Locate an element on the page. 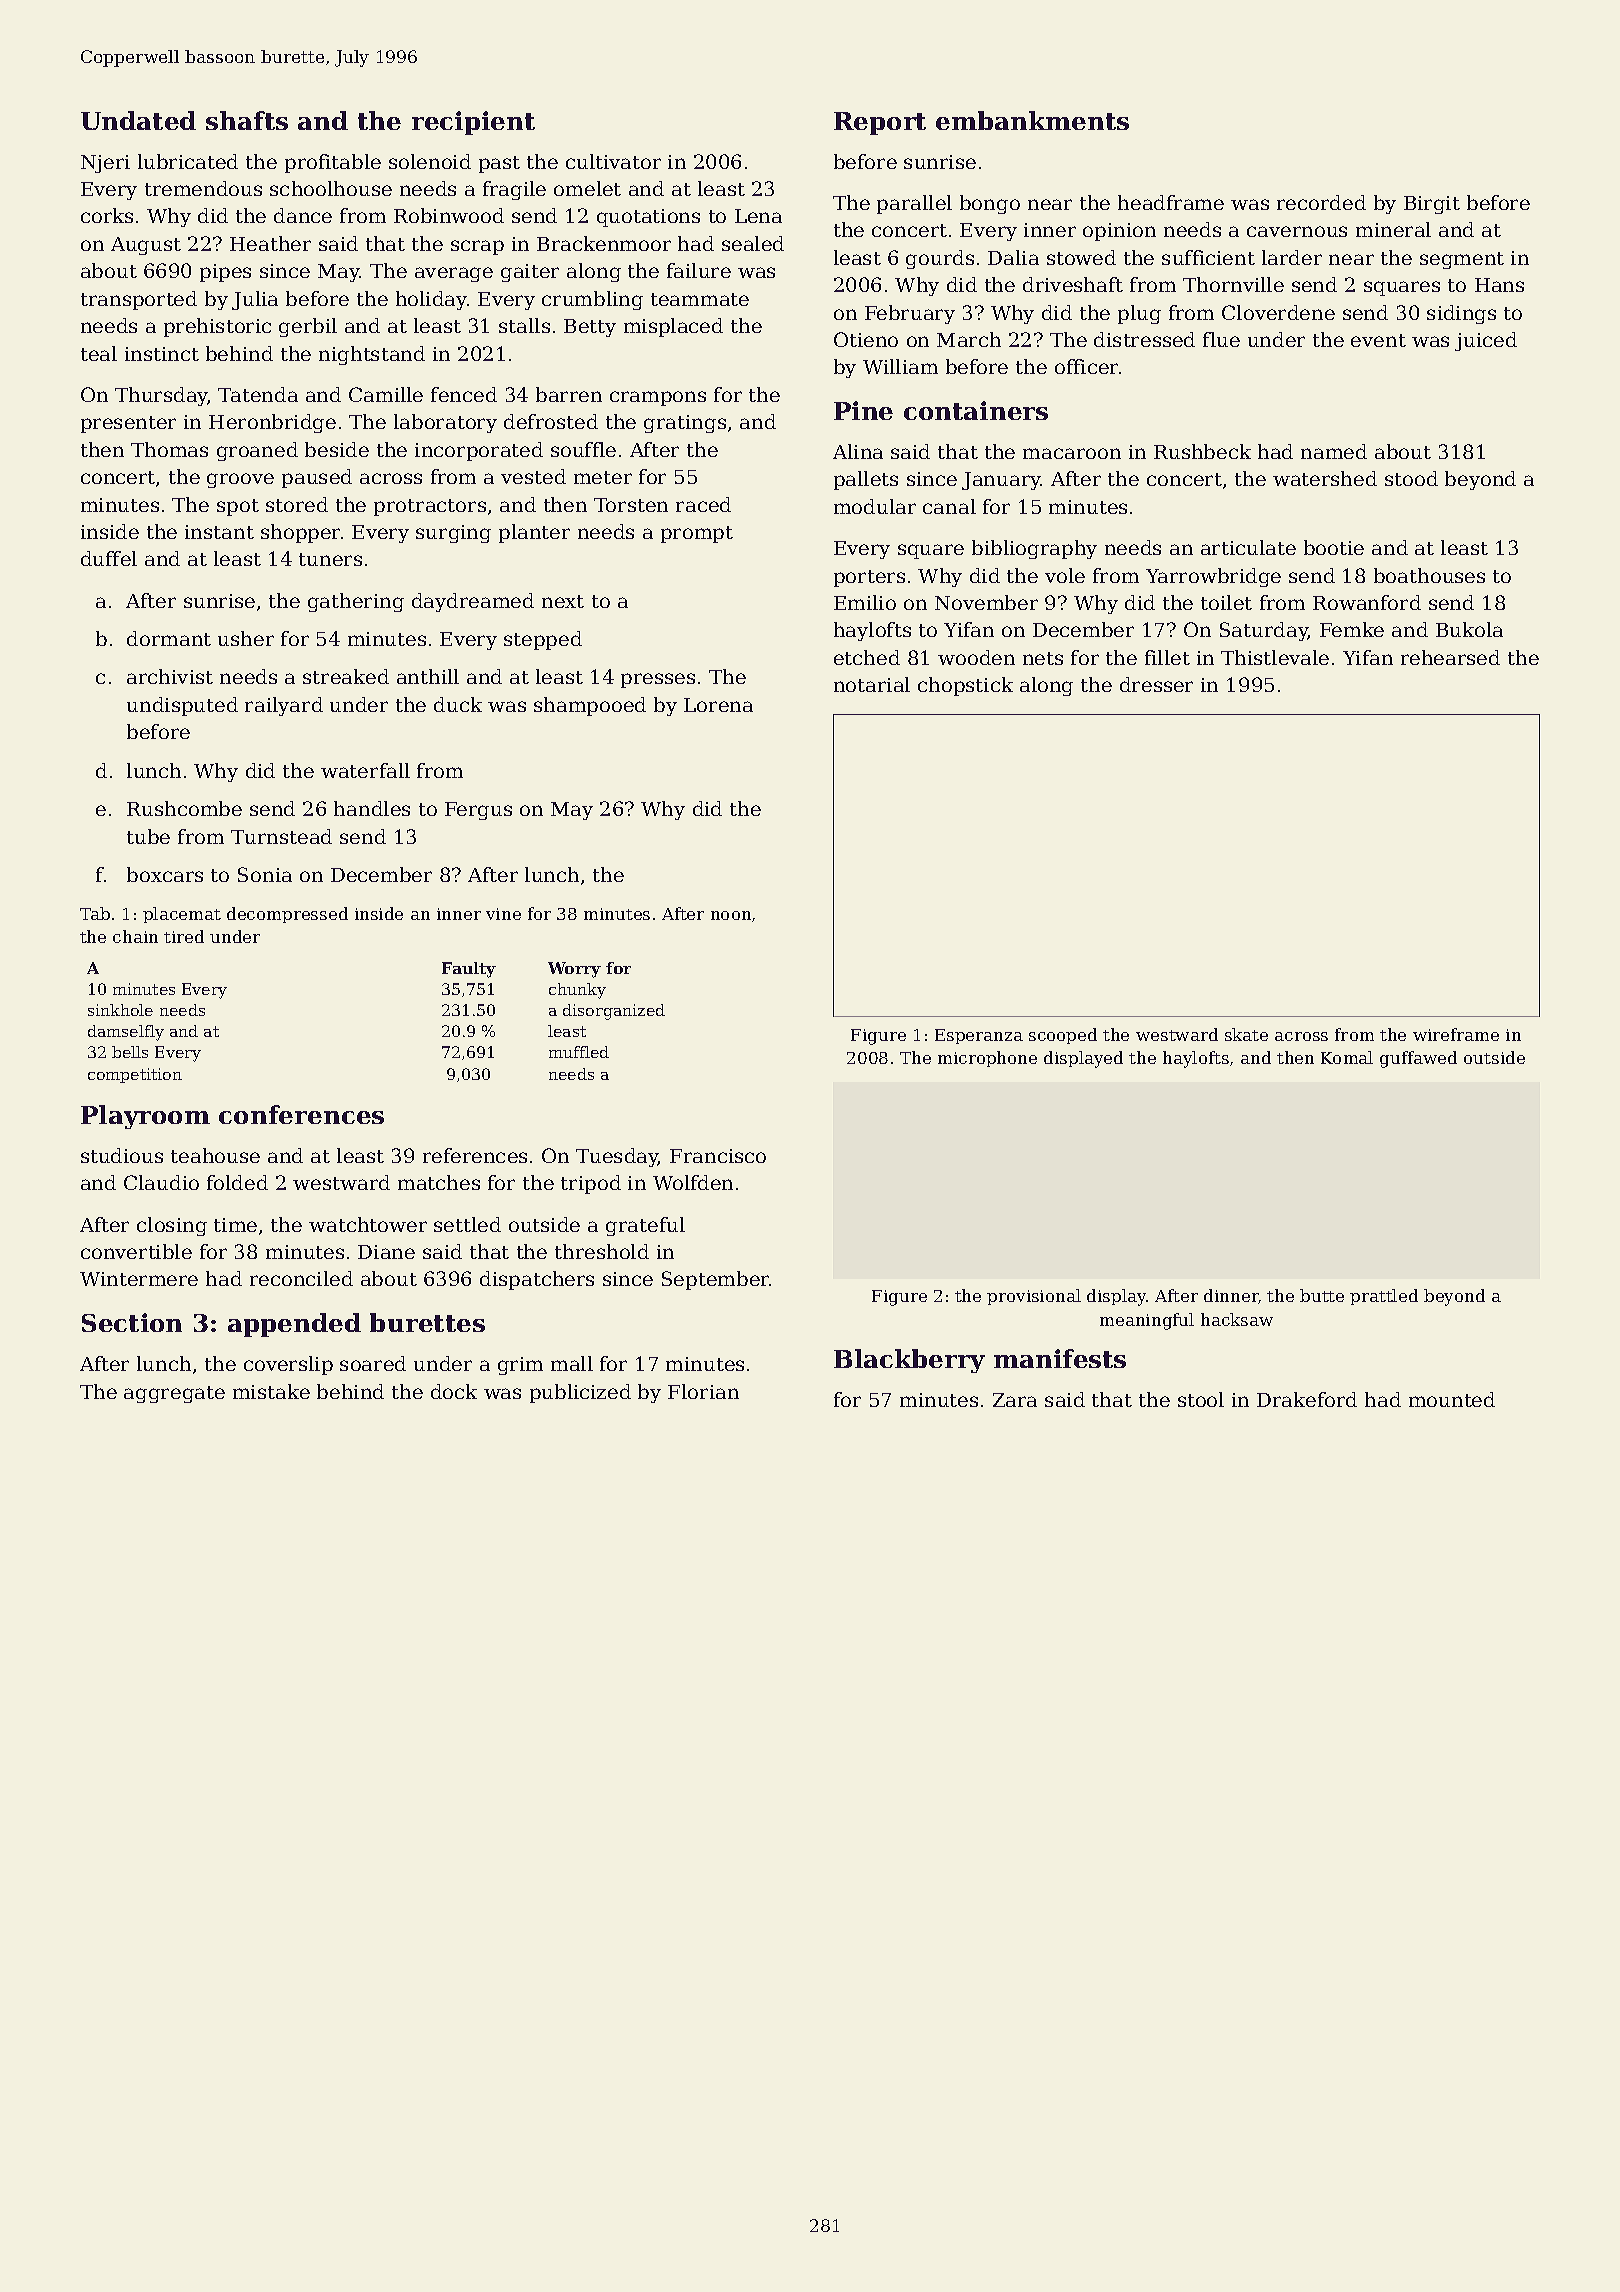 The image size is (1620, 2292). mistake is located at coordinates (271, 1391).
